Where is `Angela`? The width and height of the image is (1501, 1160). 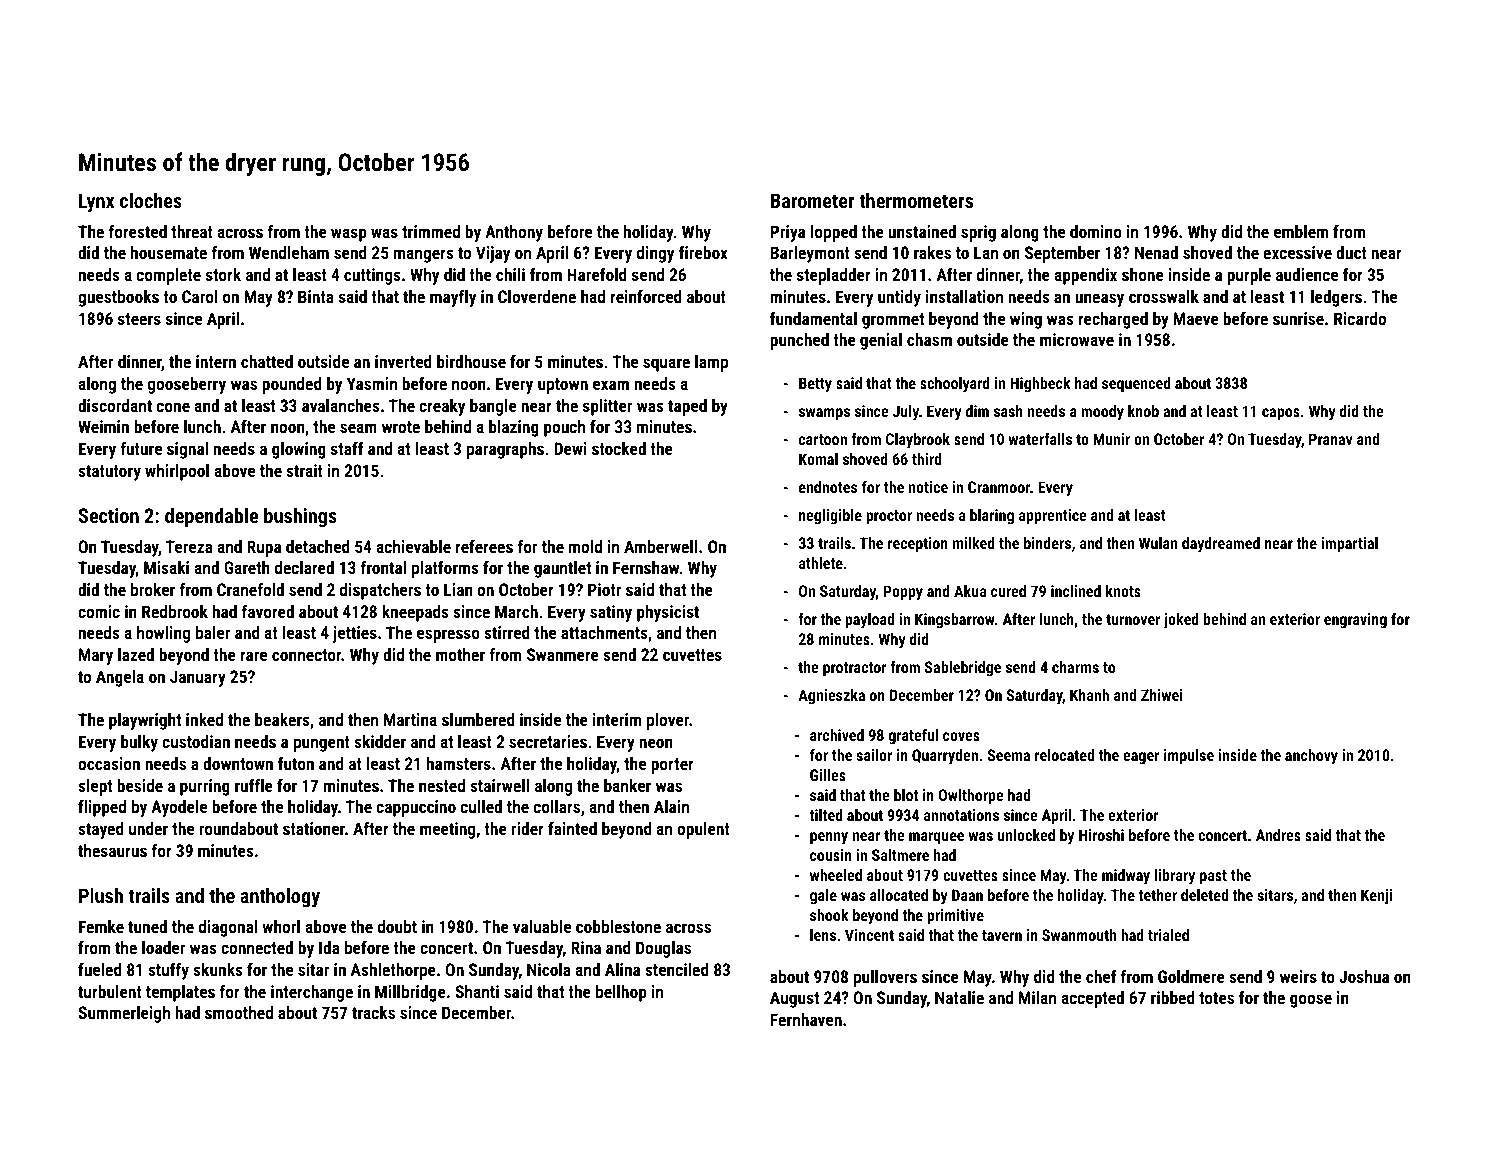
Angela is located at coordinates (120, 678).
